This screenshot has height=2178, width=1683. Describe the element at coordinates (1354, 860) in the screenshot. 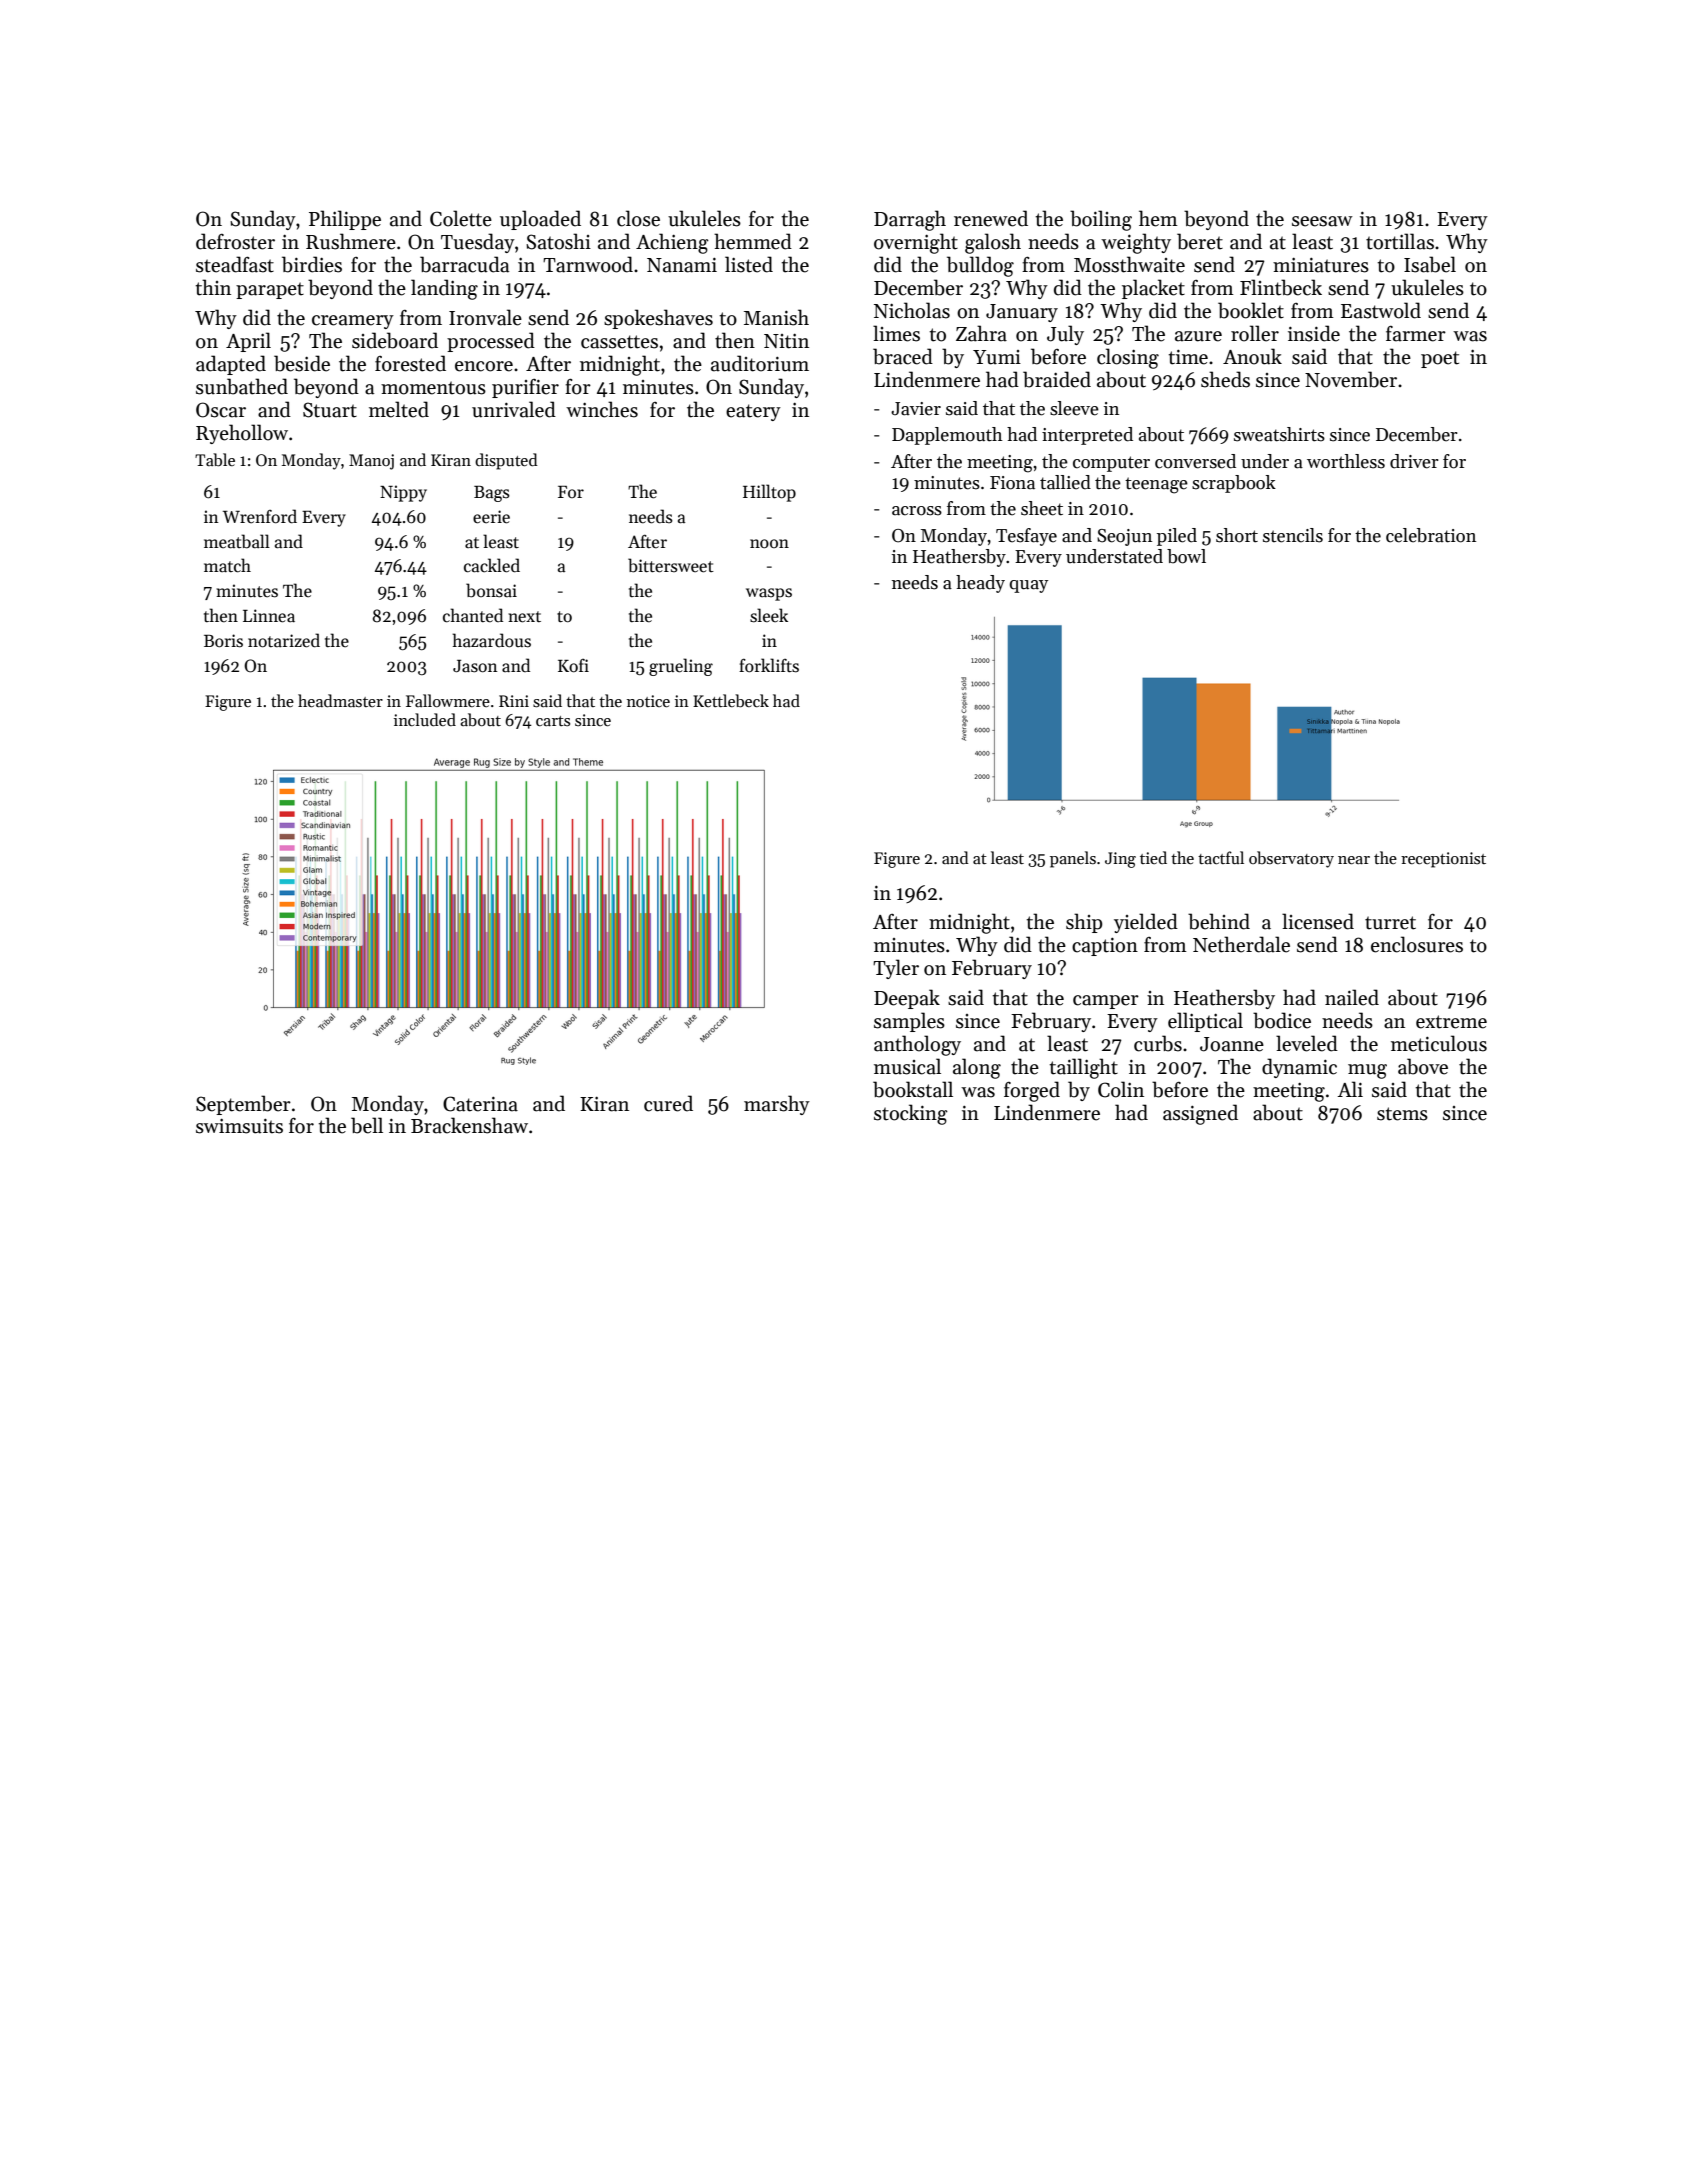

I see `near` at that location.
